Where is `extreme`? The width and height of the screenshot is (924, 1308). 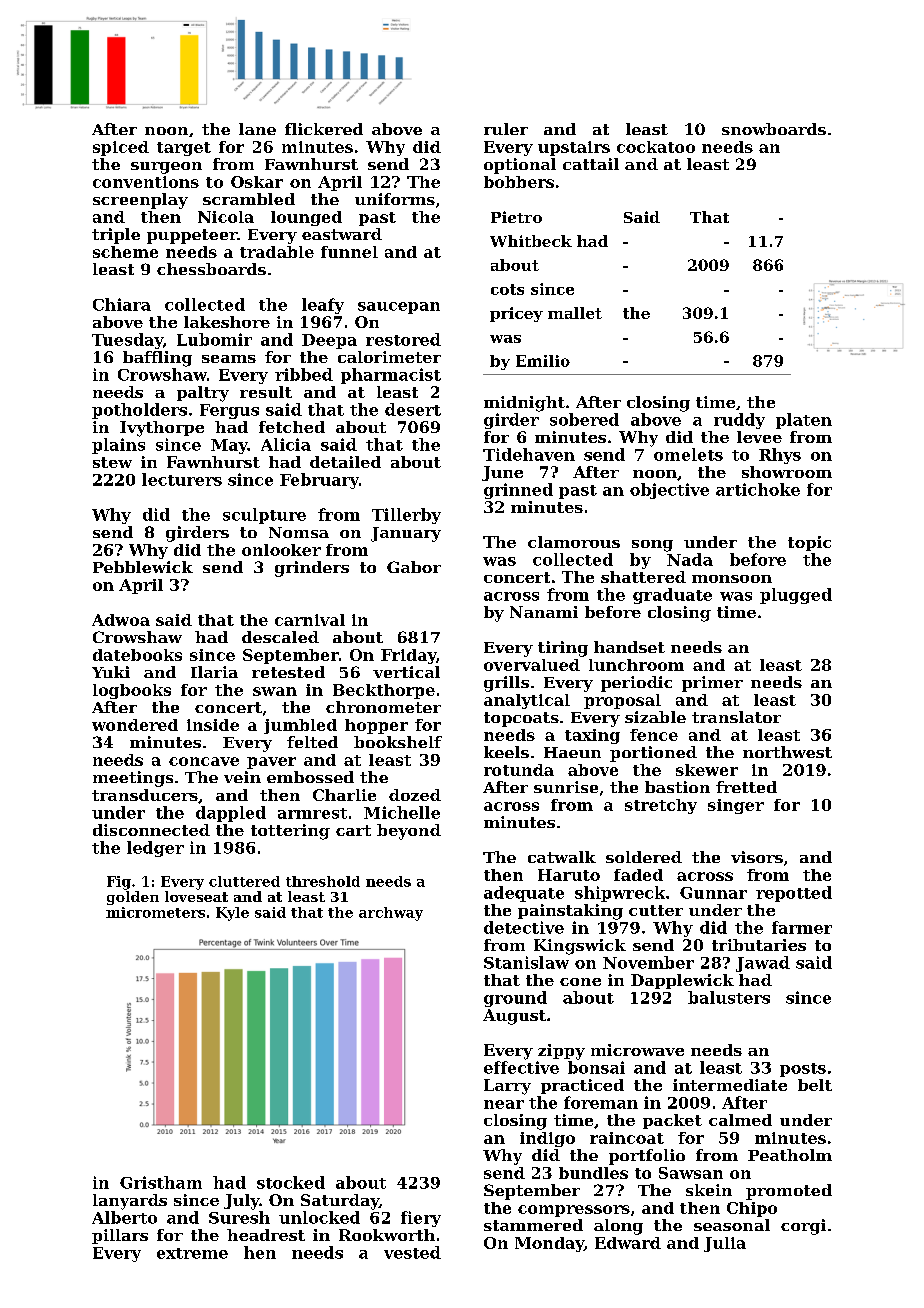
extreme is located at coordinates (192, 1253).
